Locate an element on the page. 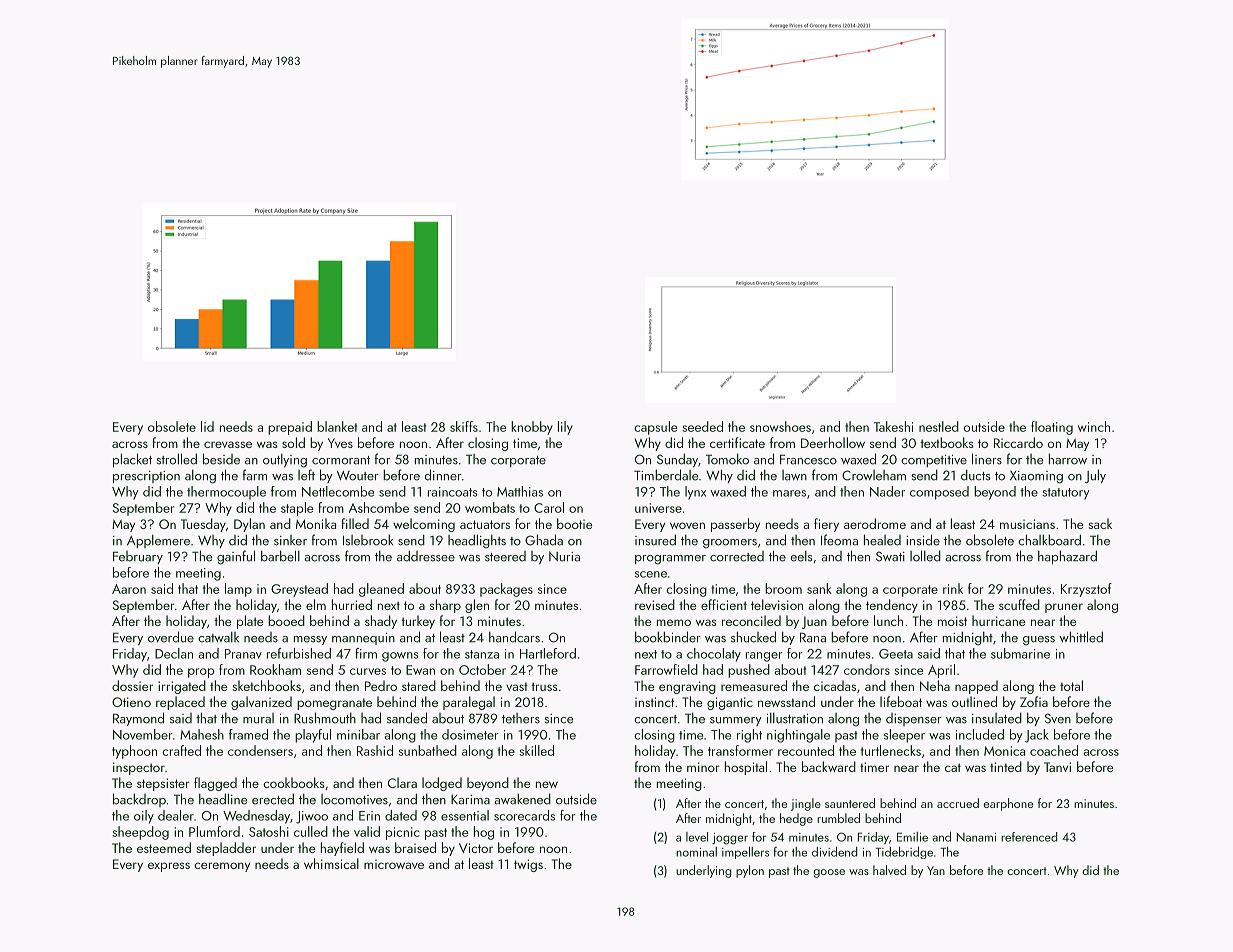  overdue is located at coordinates (171, 637).
